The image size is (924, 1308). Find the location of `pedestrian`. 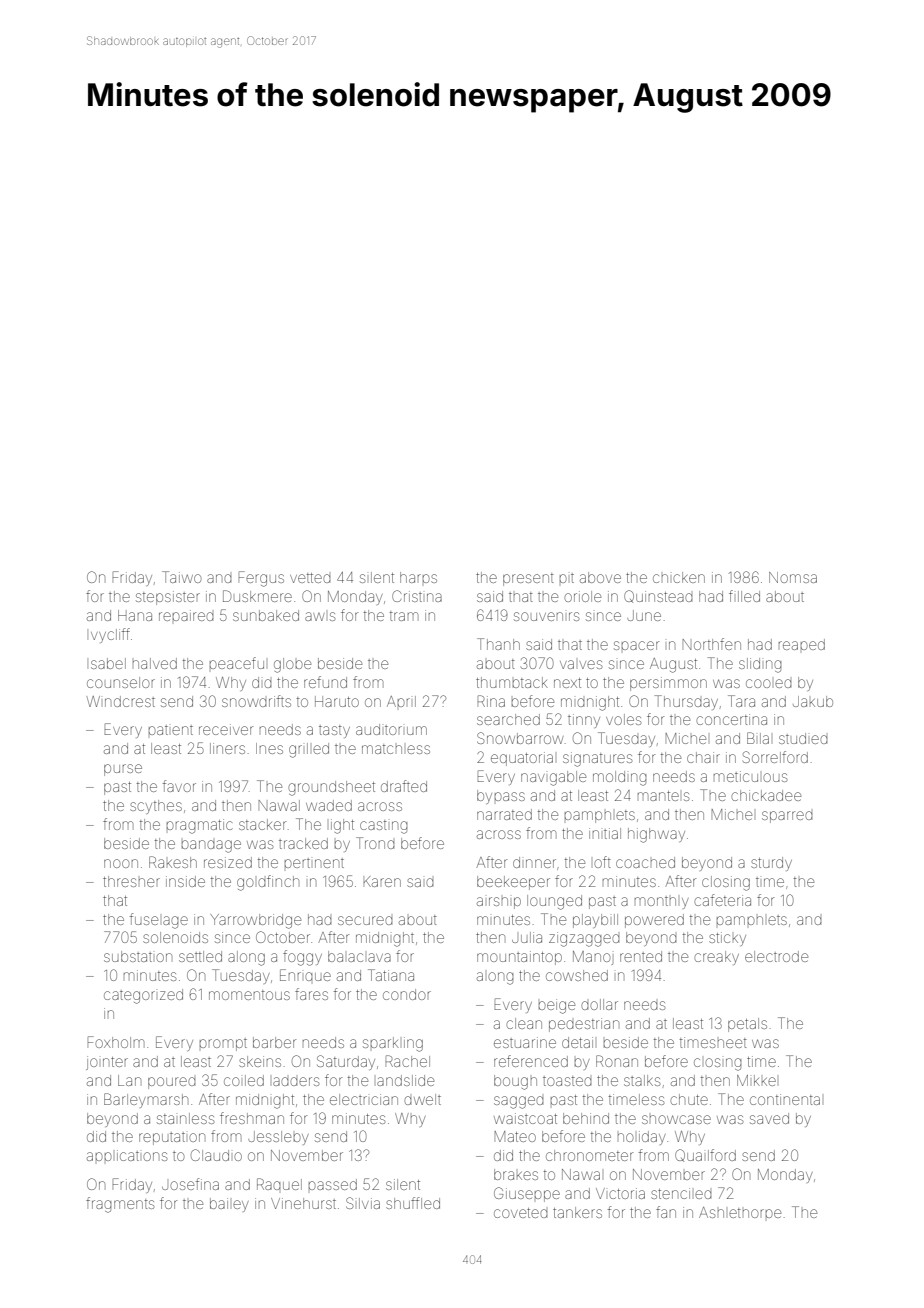

pedestrian is located at coordinates (584, 1025).
